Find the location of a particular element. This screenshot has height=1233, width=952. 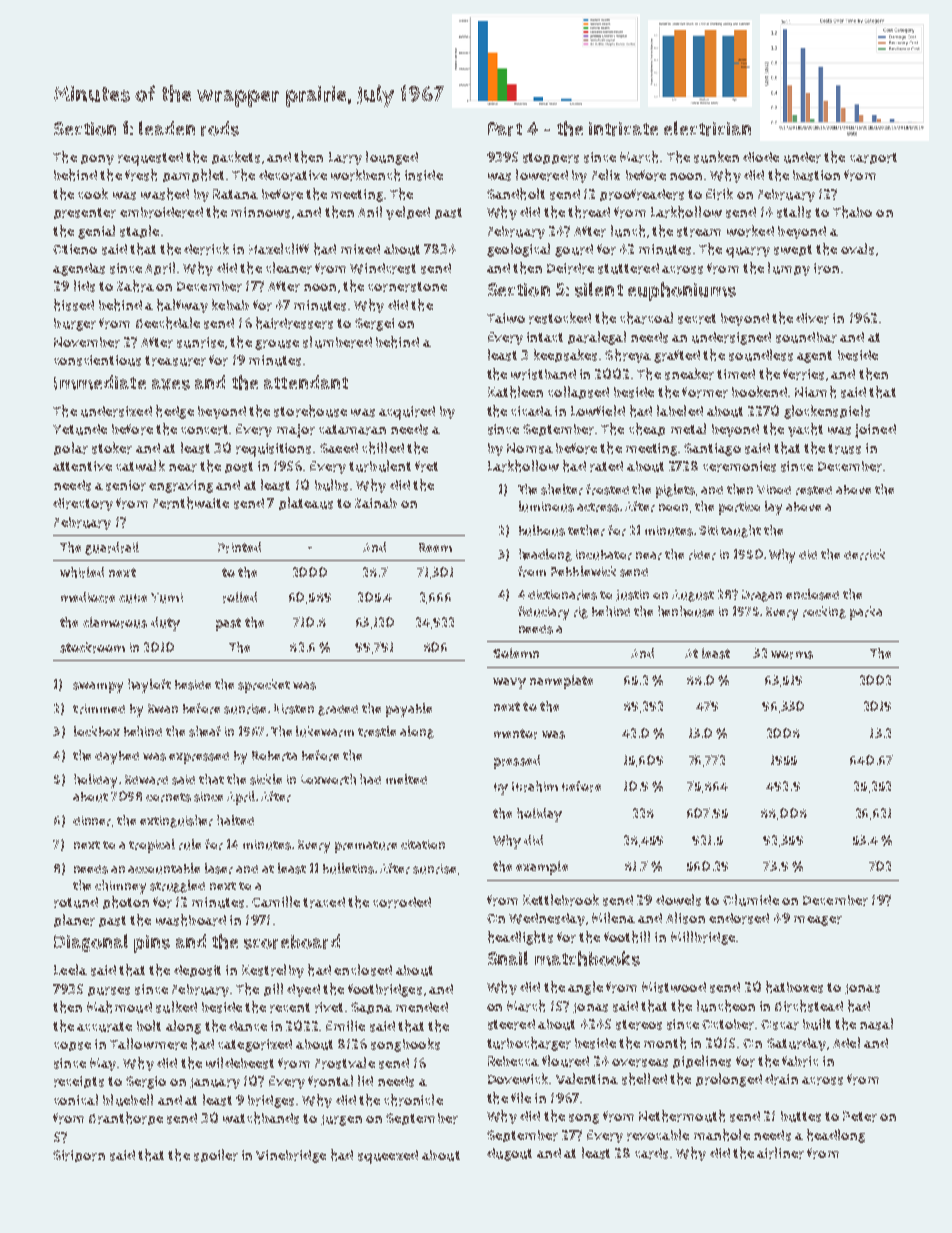

Part is located at coordinates (505, 129).
